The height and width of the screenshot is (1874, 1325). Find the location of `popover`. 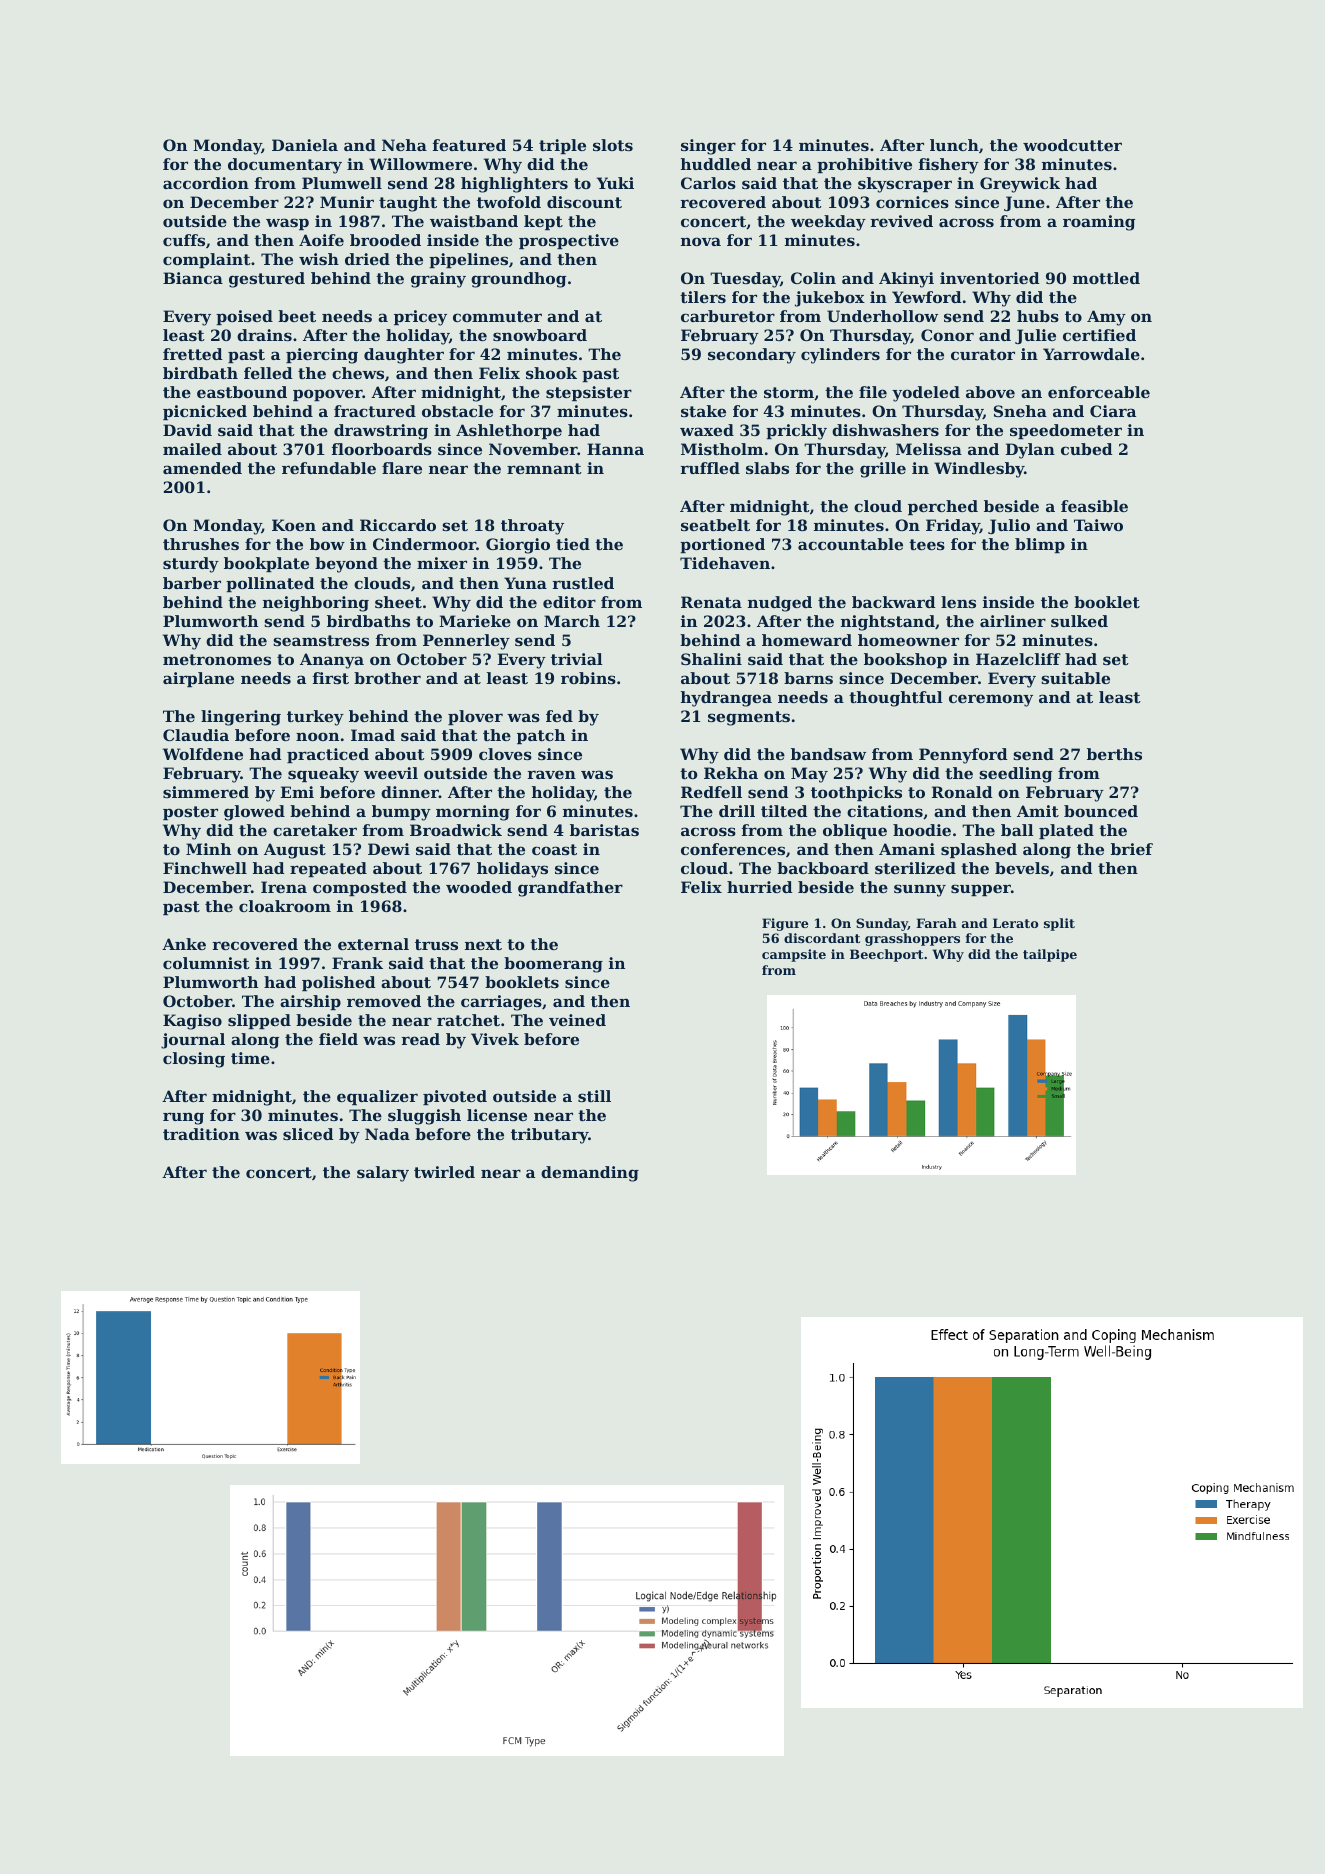

popover is located at coordinates (328, 395).
